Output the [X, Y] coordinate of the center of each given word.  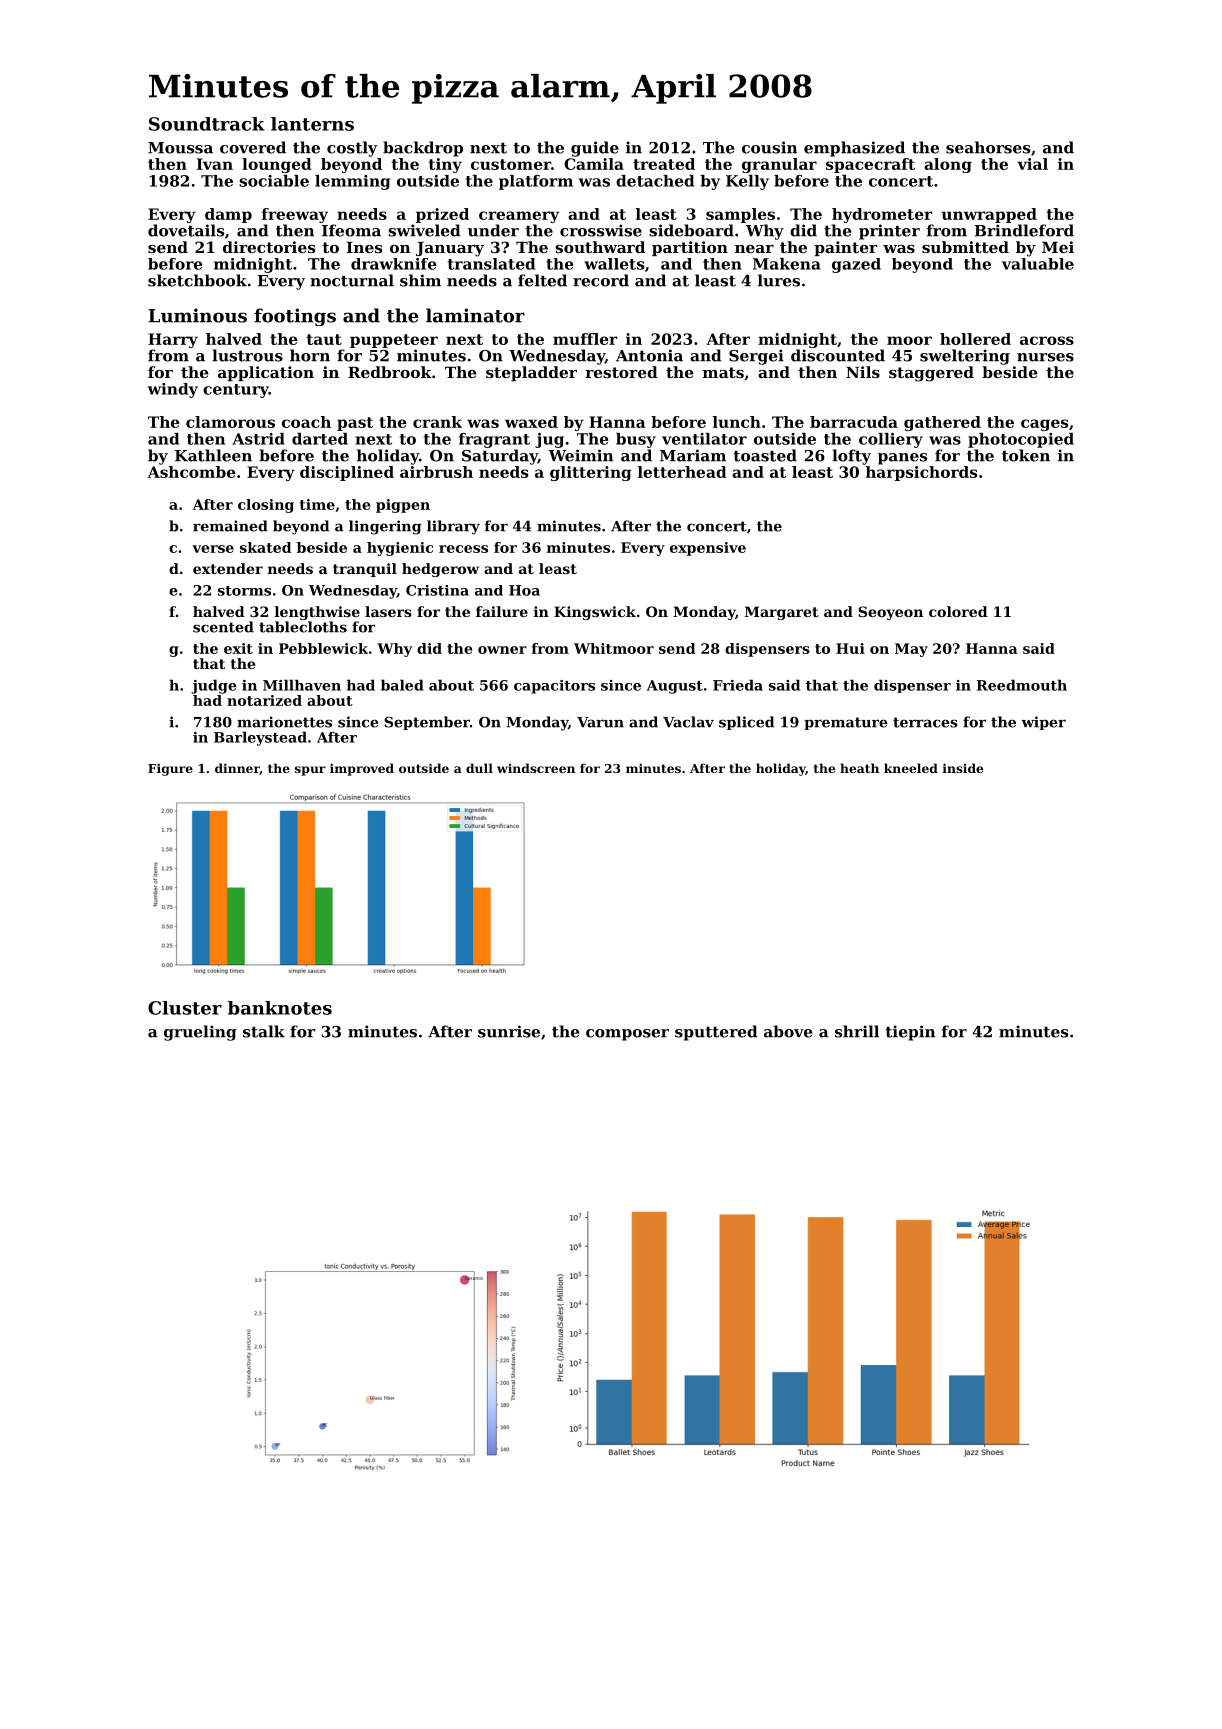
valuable [1038, 264]
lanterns [312, 124]
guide [595, 149]
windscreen [536, 768]
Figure [170, 769]
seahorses [988, 147]
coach [306, 422]
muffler [585, 339]
